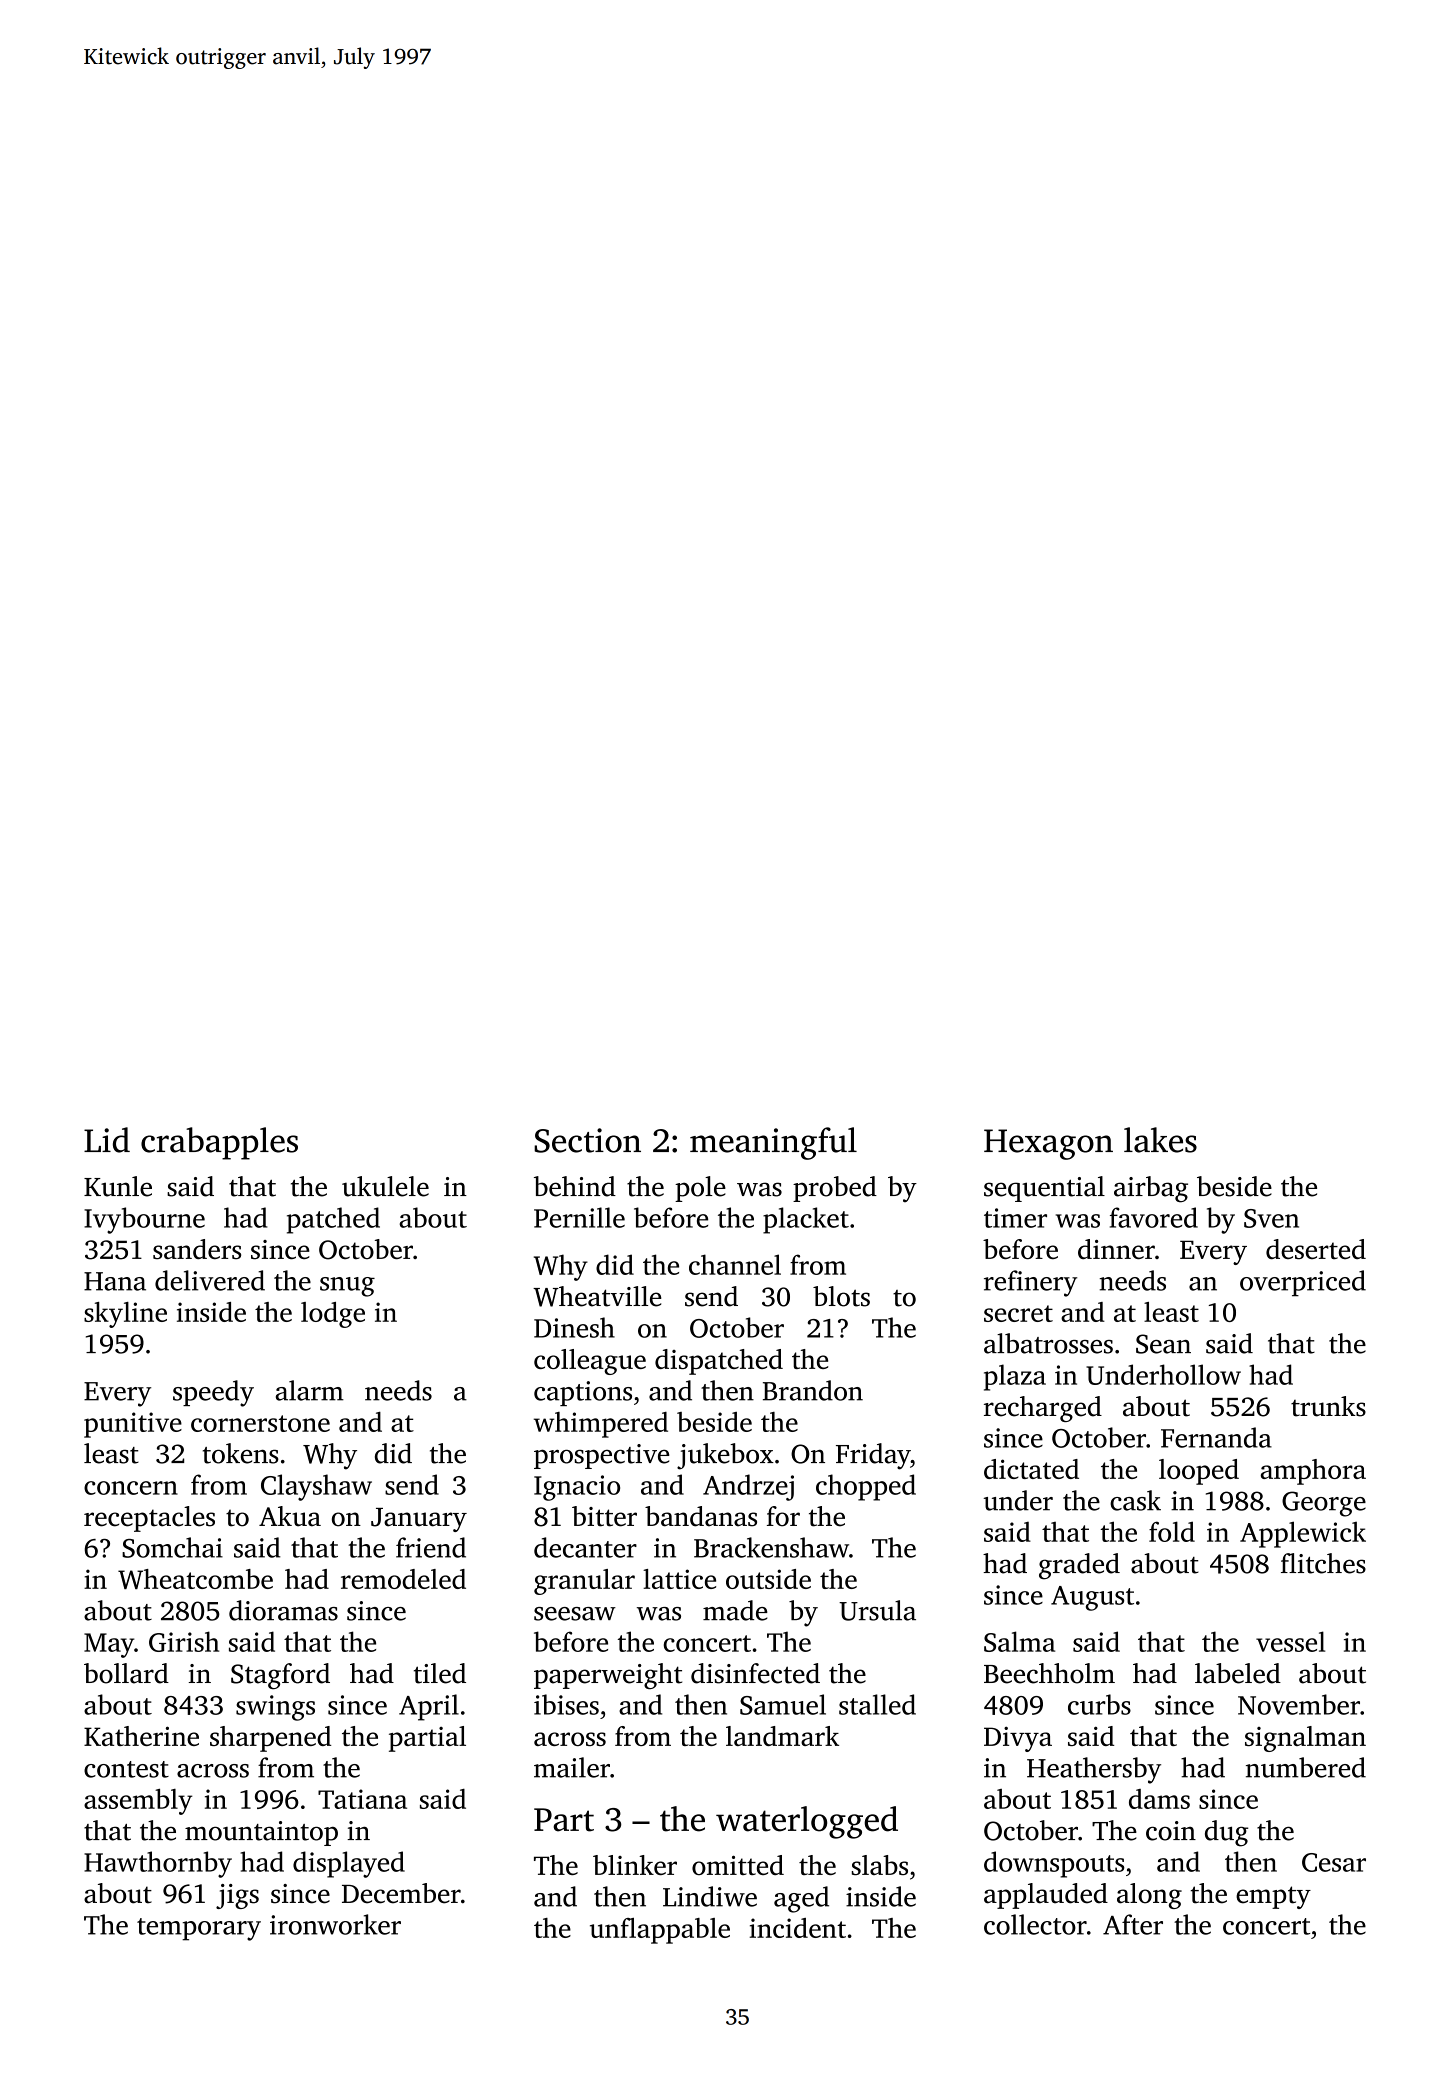  Describe the element at coordinates (158, 1864) in the screenshot. I see `Hawthornby` at that location.
